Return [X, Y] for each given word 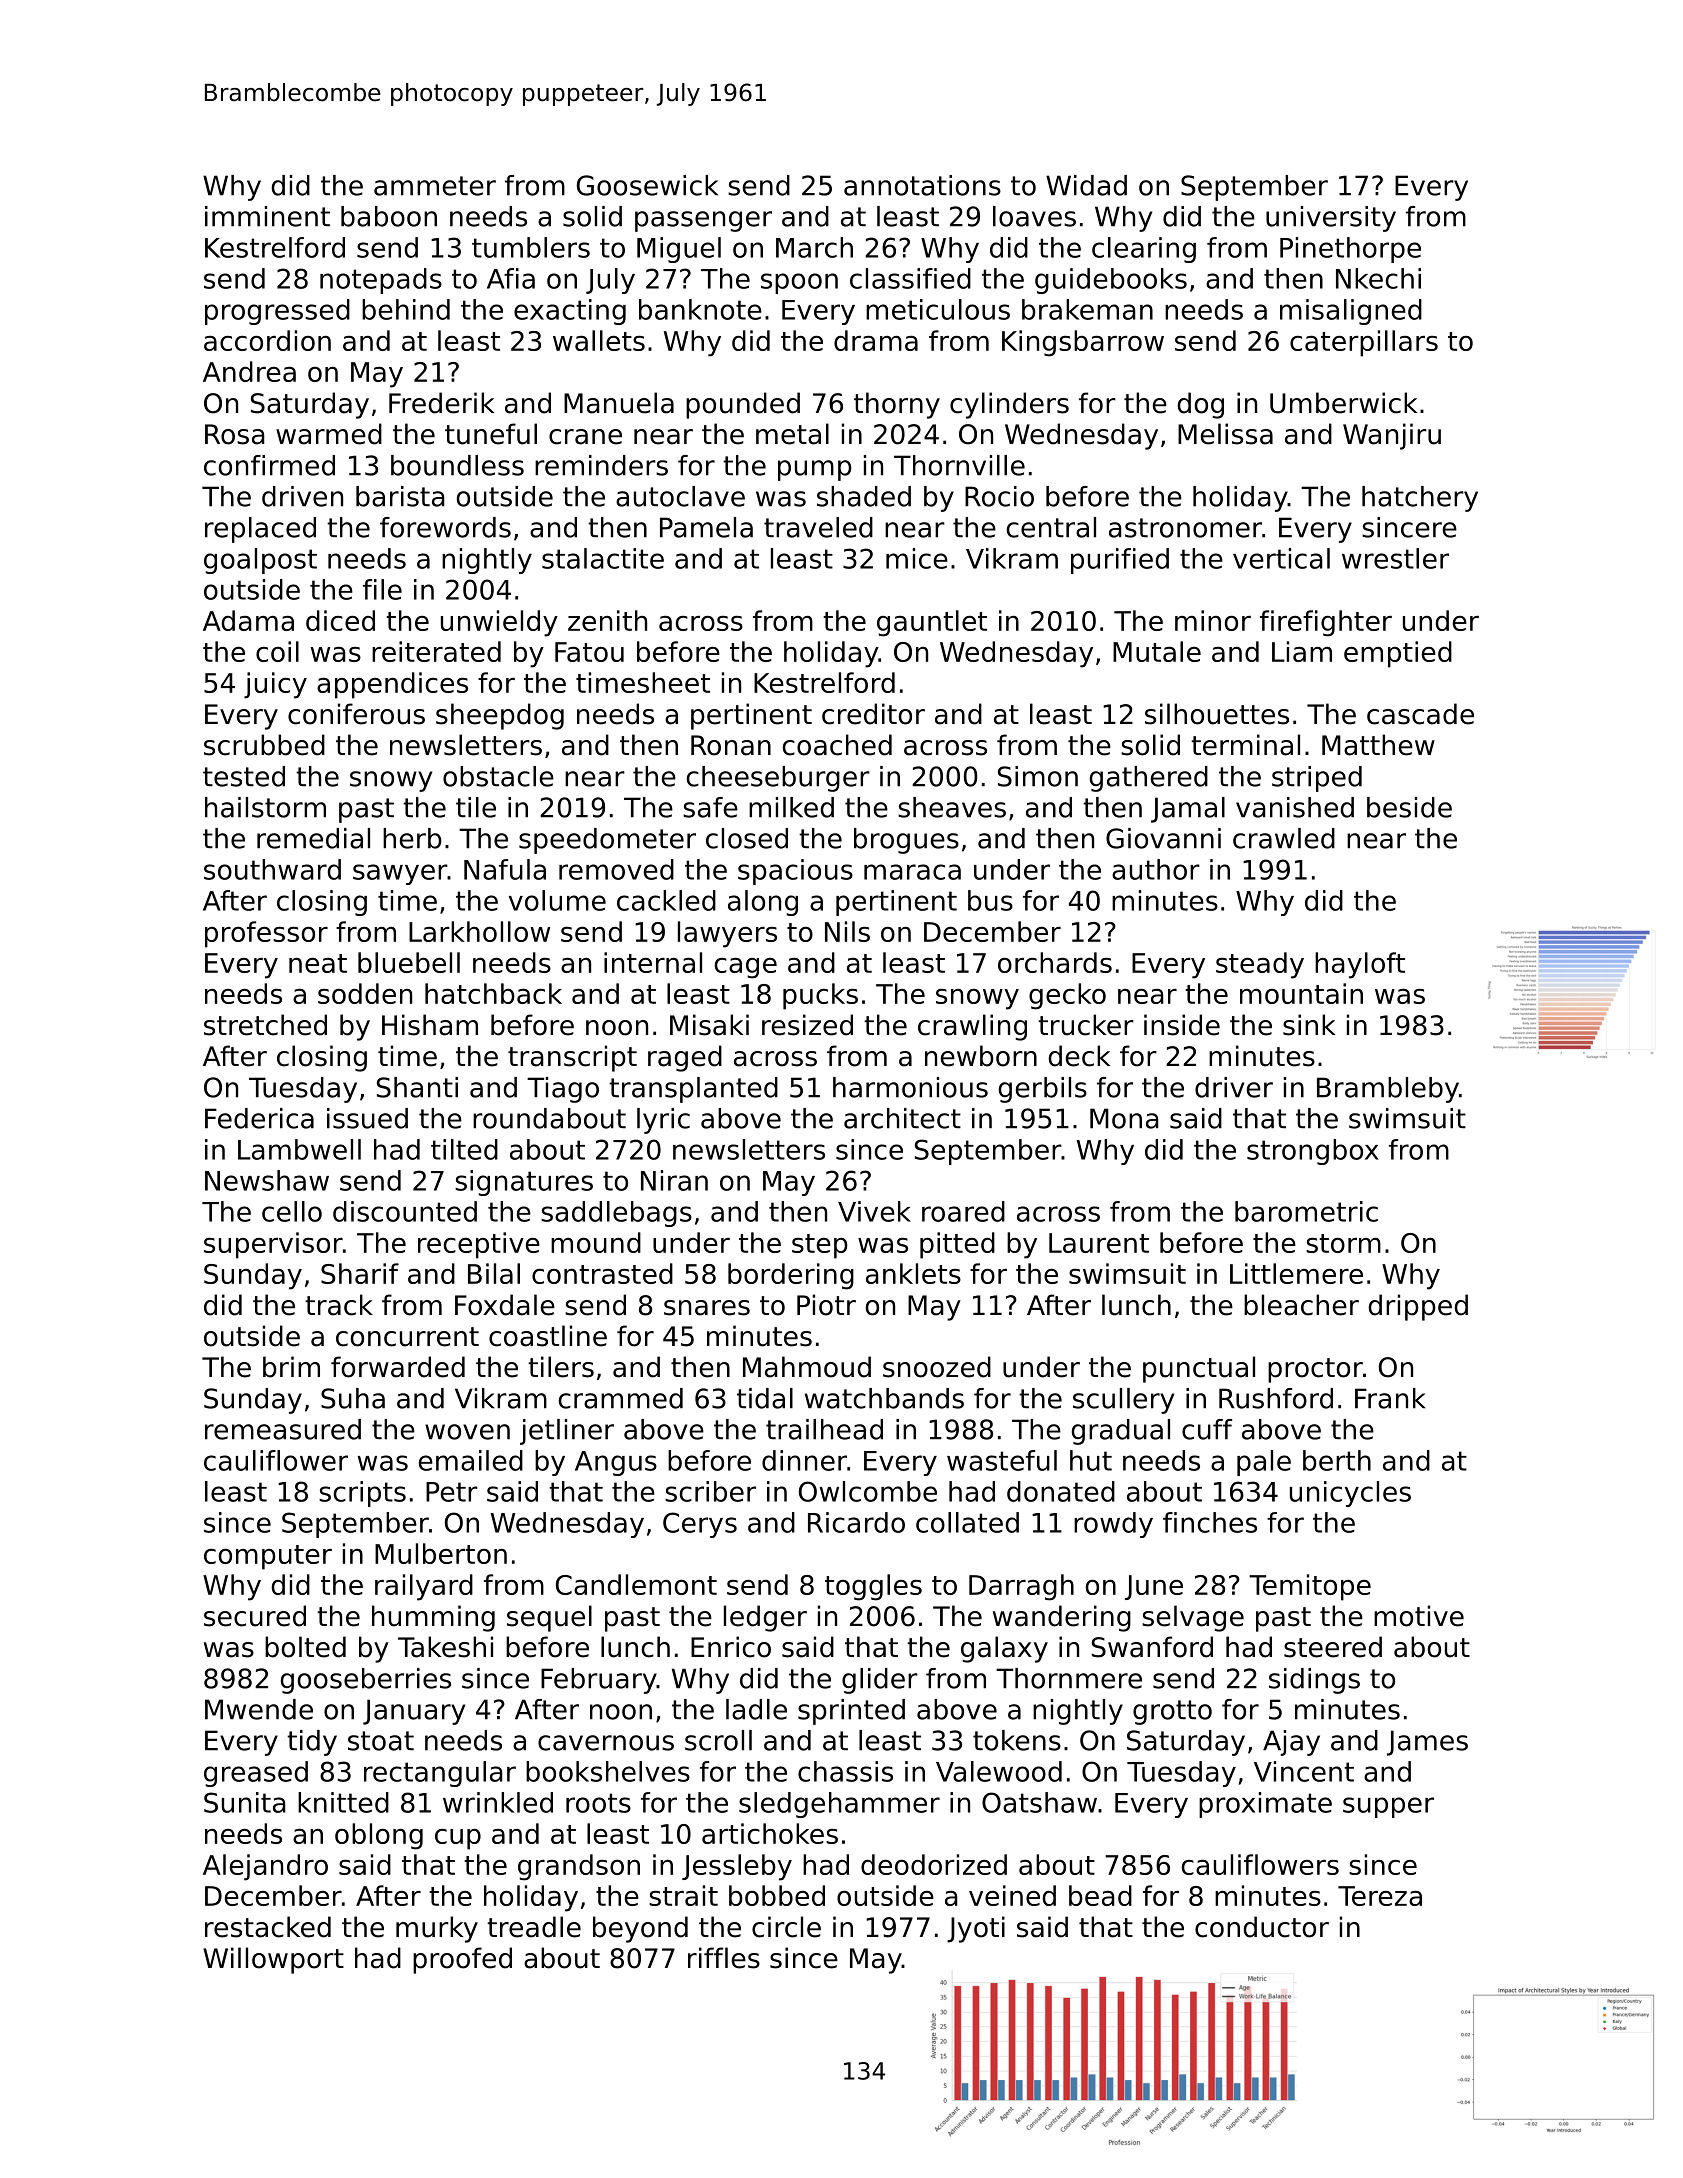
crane [585, 437]
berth [1337, 1460]
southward [272, 869]
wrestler [1395, 558]
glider [880, 1681]
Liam [1302, 651]
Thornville [959, 465]
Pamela [706, 527]
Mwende [259, 1709]
